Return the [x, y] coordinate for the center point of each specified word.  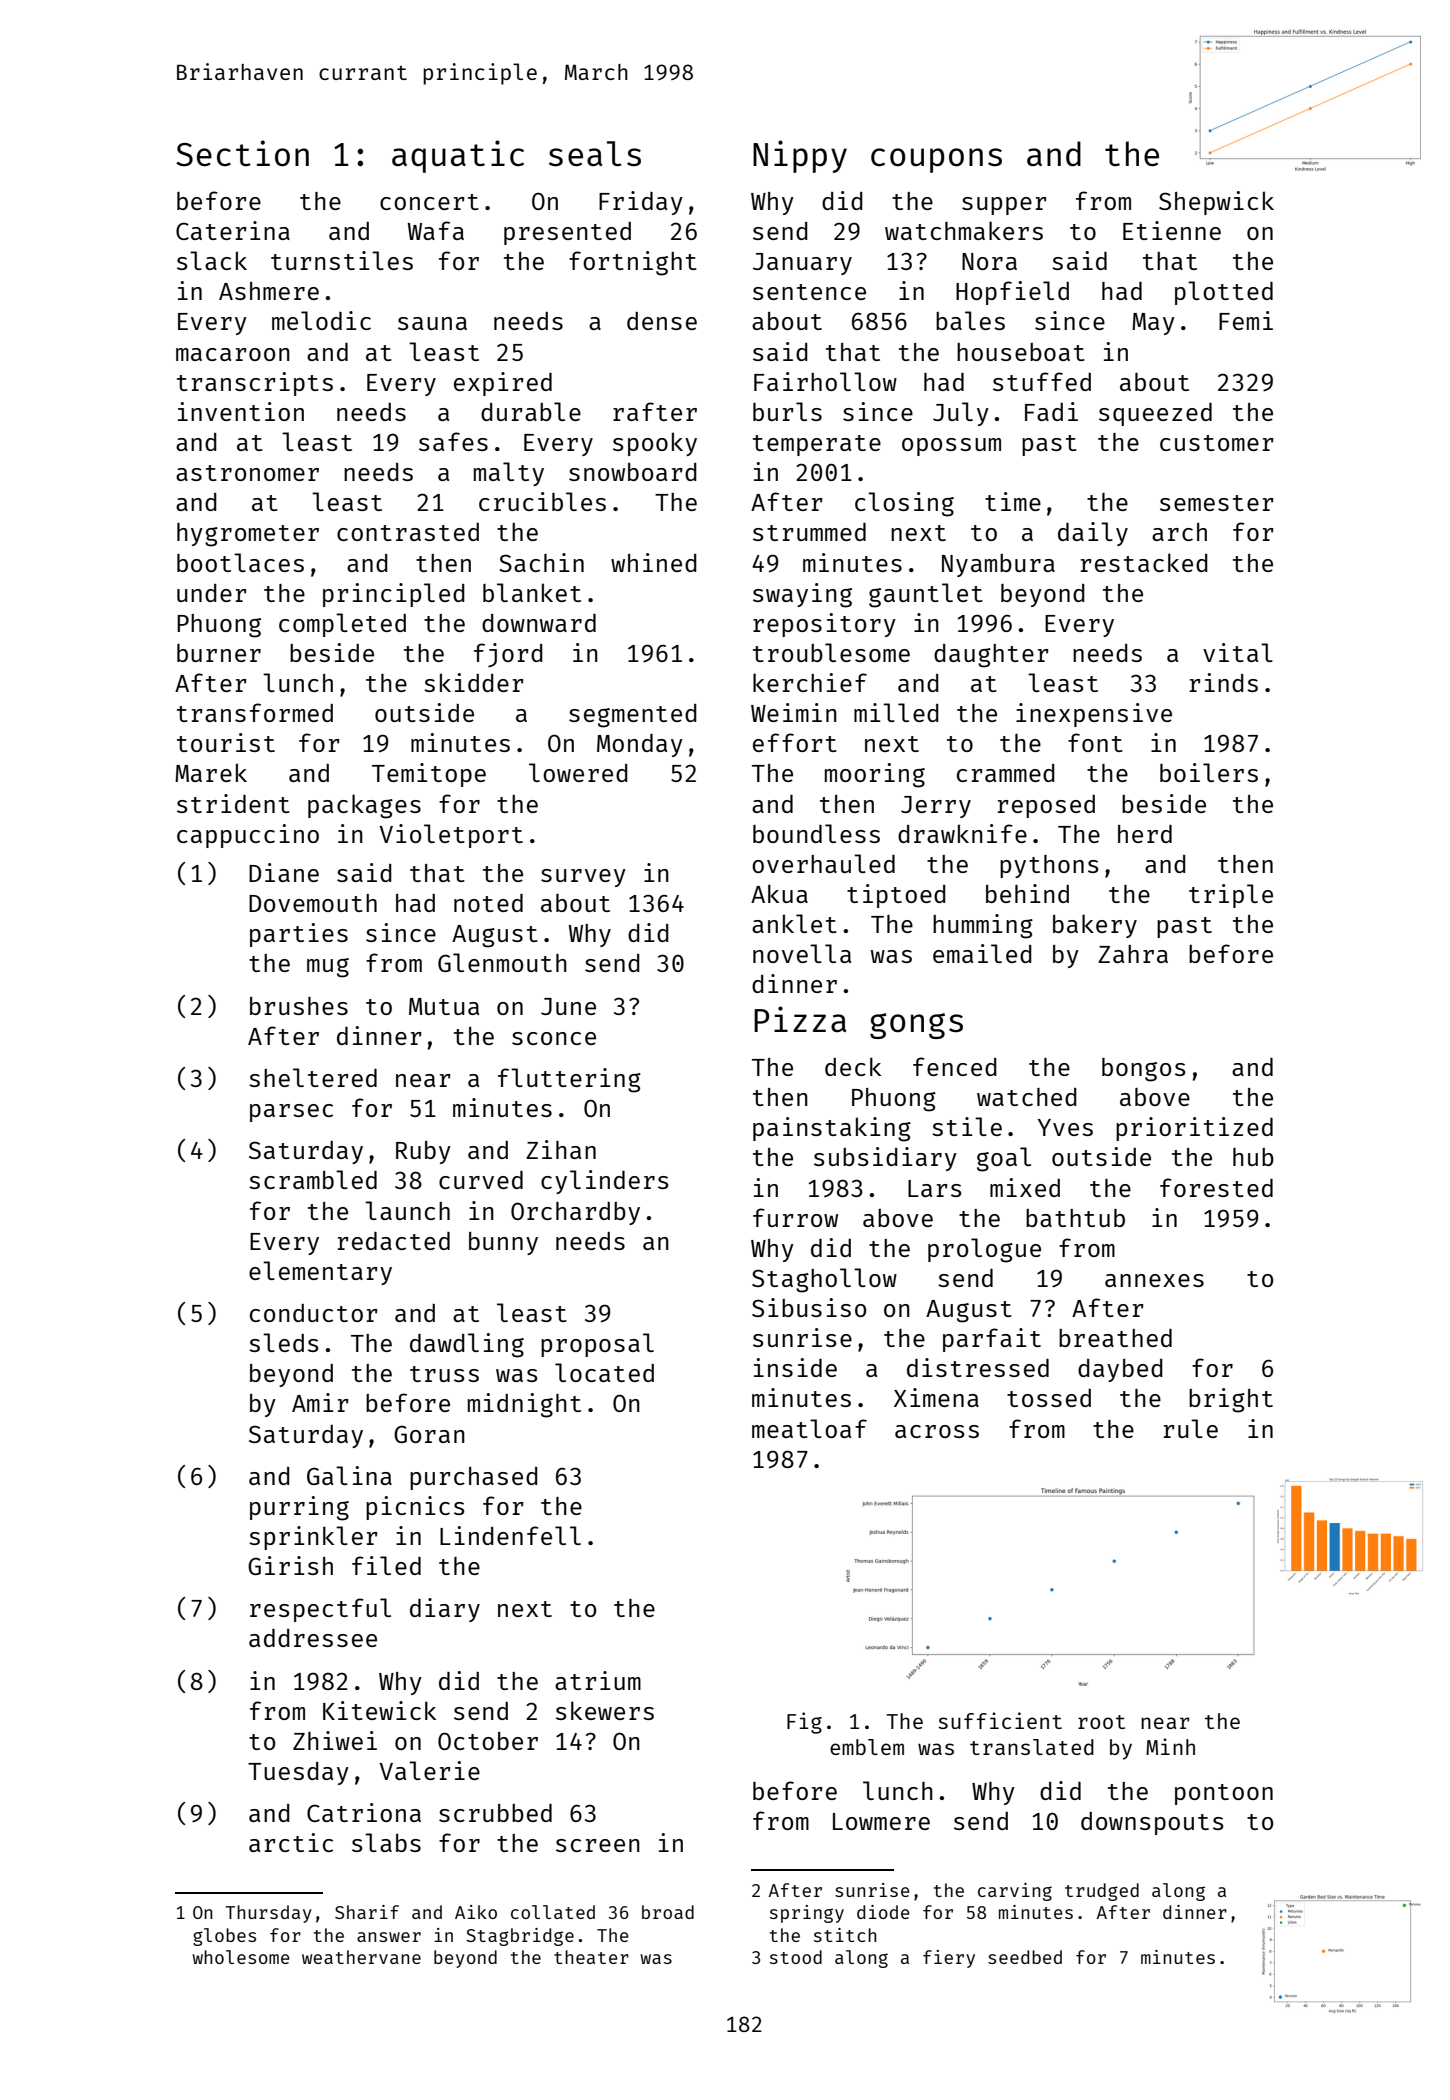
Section [242, 153]
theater [591, 1957]
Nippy [800, 156]
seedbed [1025, 1957]
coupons [936, 160]
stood [796, 1957]
